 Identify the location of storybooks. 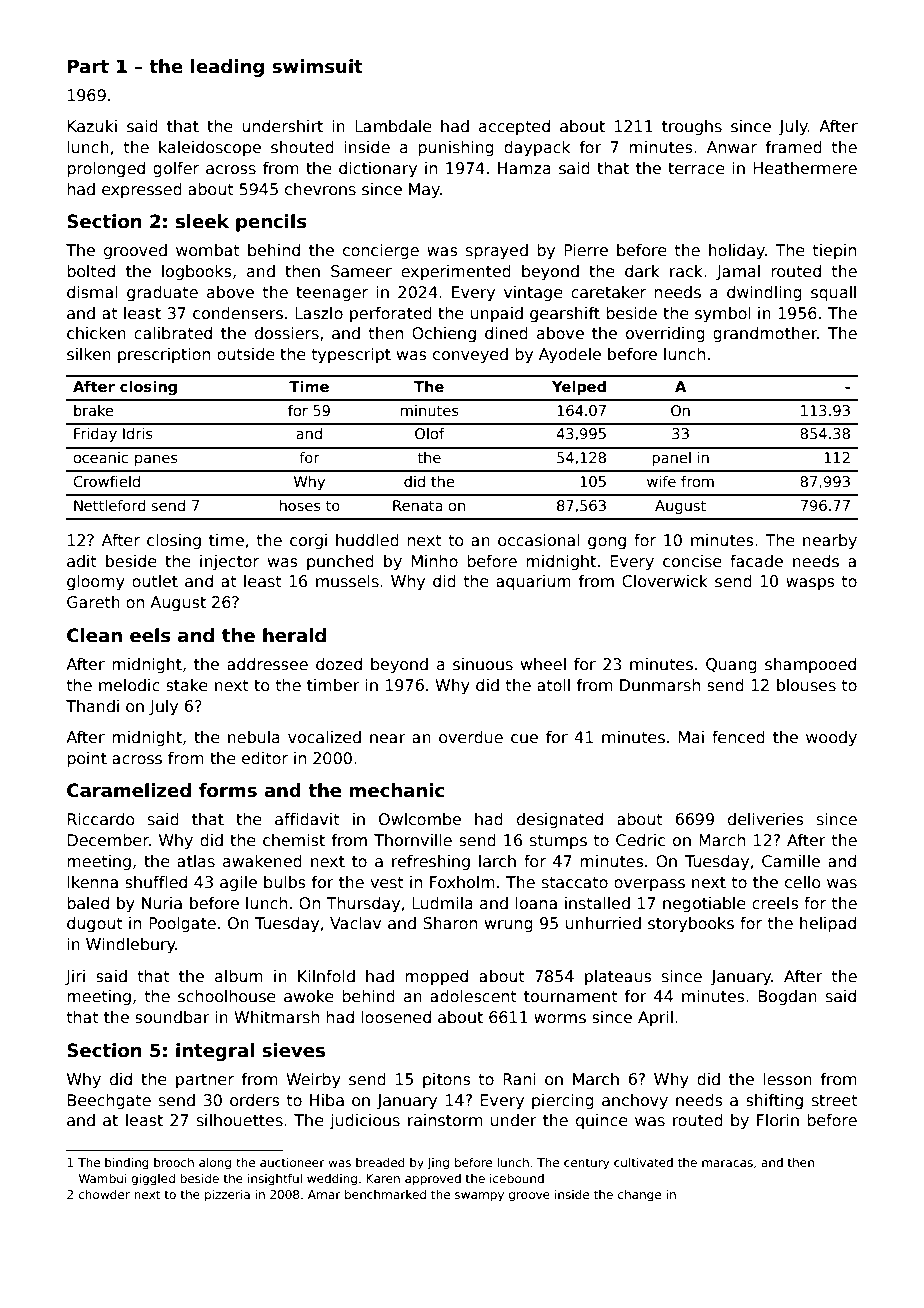
(691, 925).
